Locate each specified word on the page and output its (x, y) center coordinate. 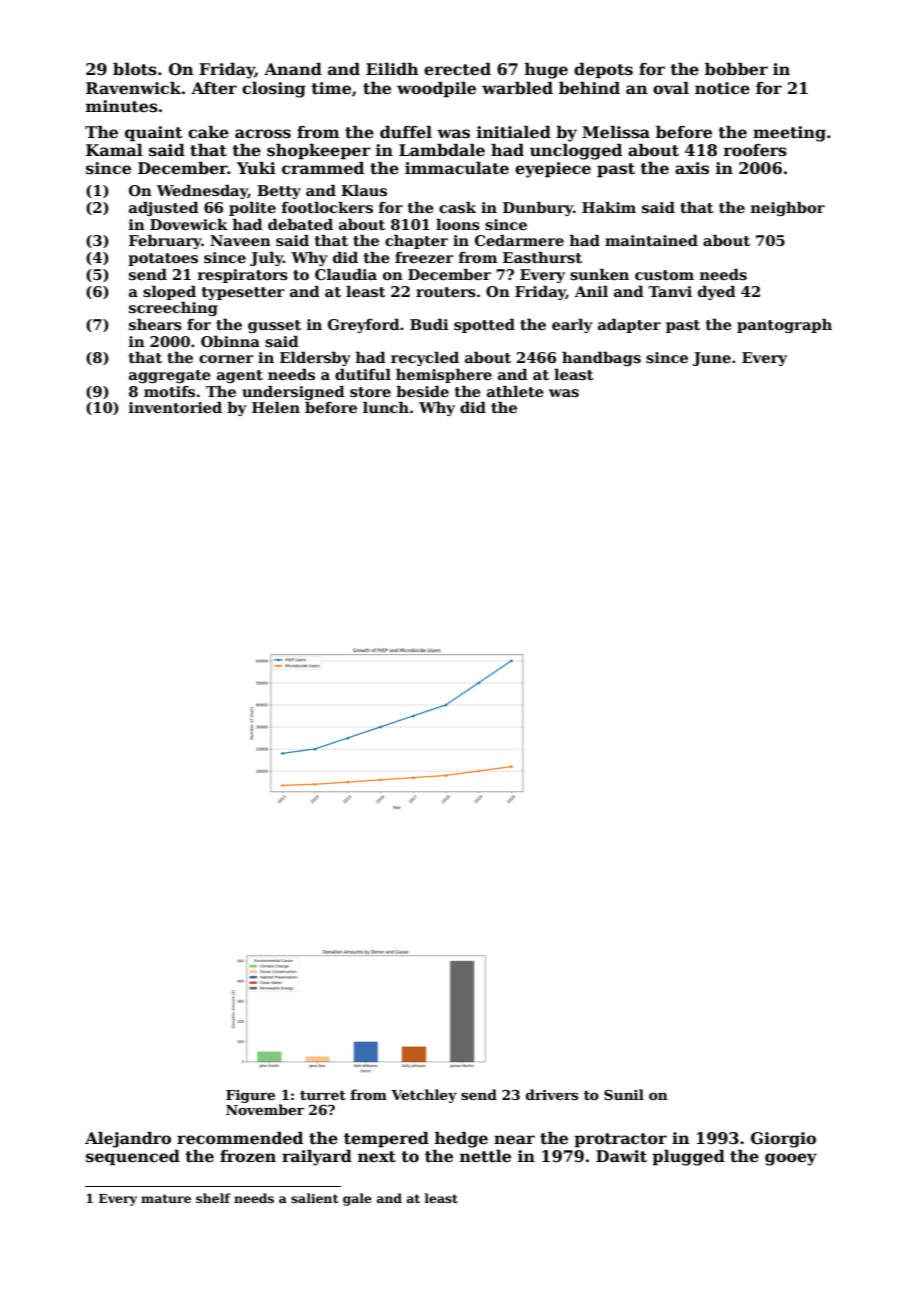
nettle (485, 1156)
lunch (386, 407)
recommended (240, 1138)
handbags (601, 358)
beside (422, 391)
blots (135, 69)
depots (603, 71)
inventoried (175, 407)
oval (671, 88)
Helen (276, 407)
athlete (515, 391)
